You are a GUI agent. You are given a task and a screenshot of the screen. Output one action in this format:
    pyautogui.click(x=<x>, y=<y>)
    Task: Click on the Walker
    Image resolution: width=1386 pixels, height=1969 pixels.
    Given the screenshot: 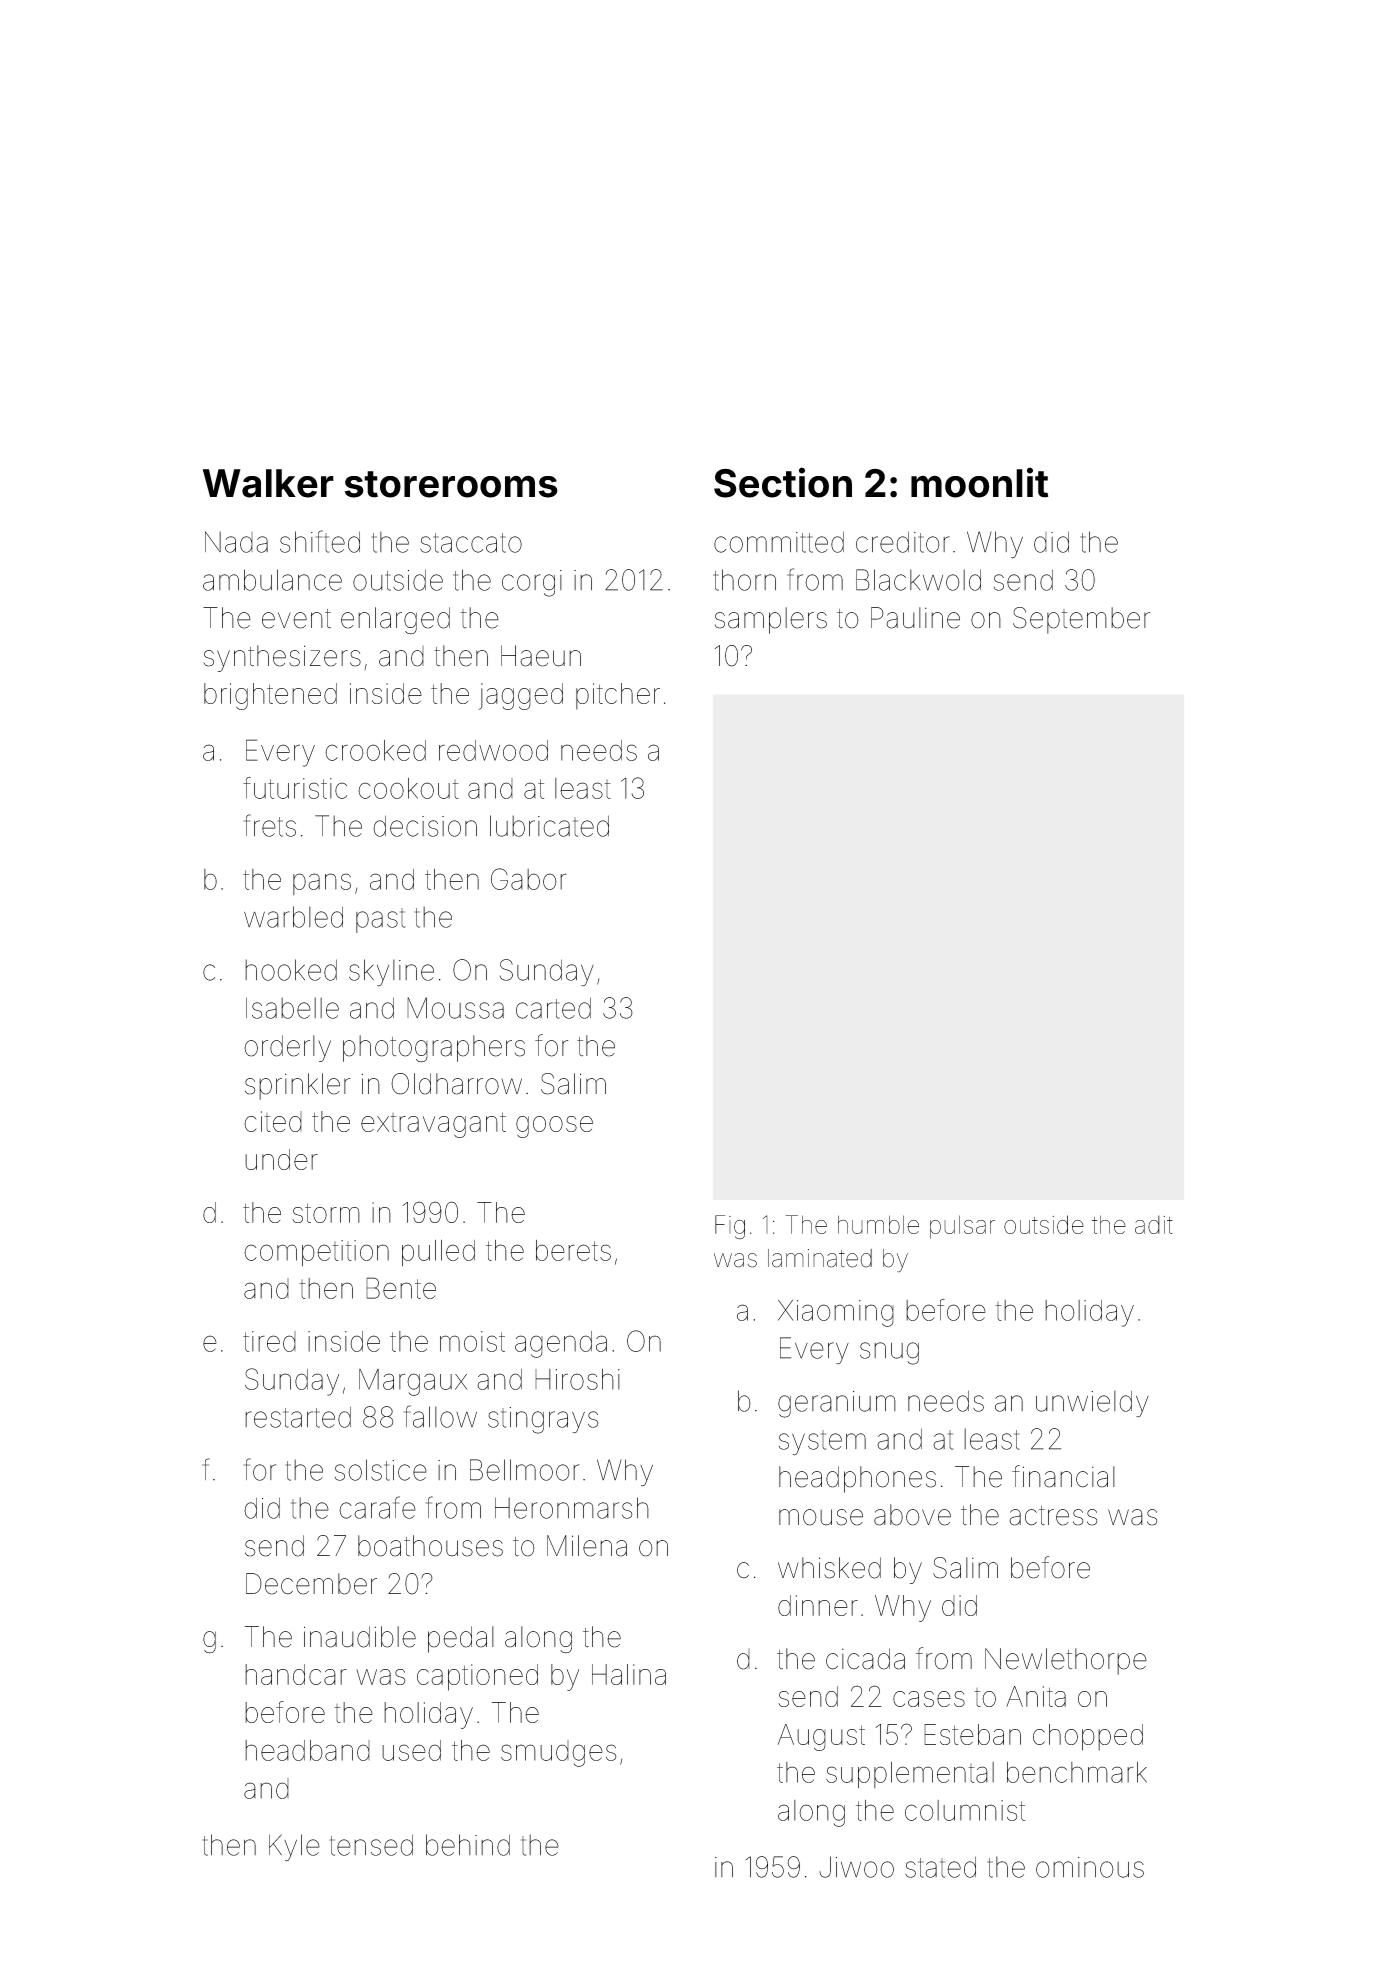 What is the action you would take?
    pyautogui.click(x=268, y=483)
